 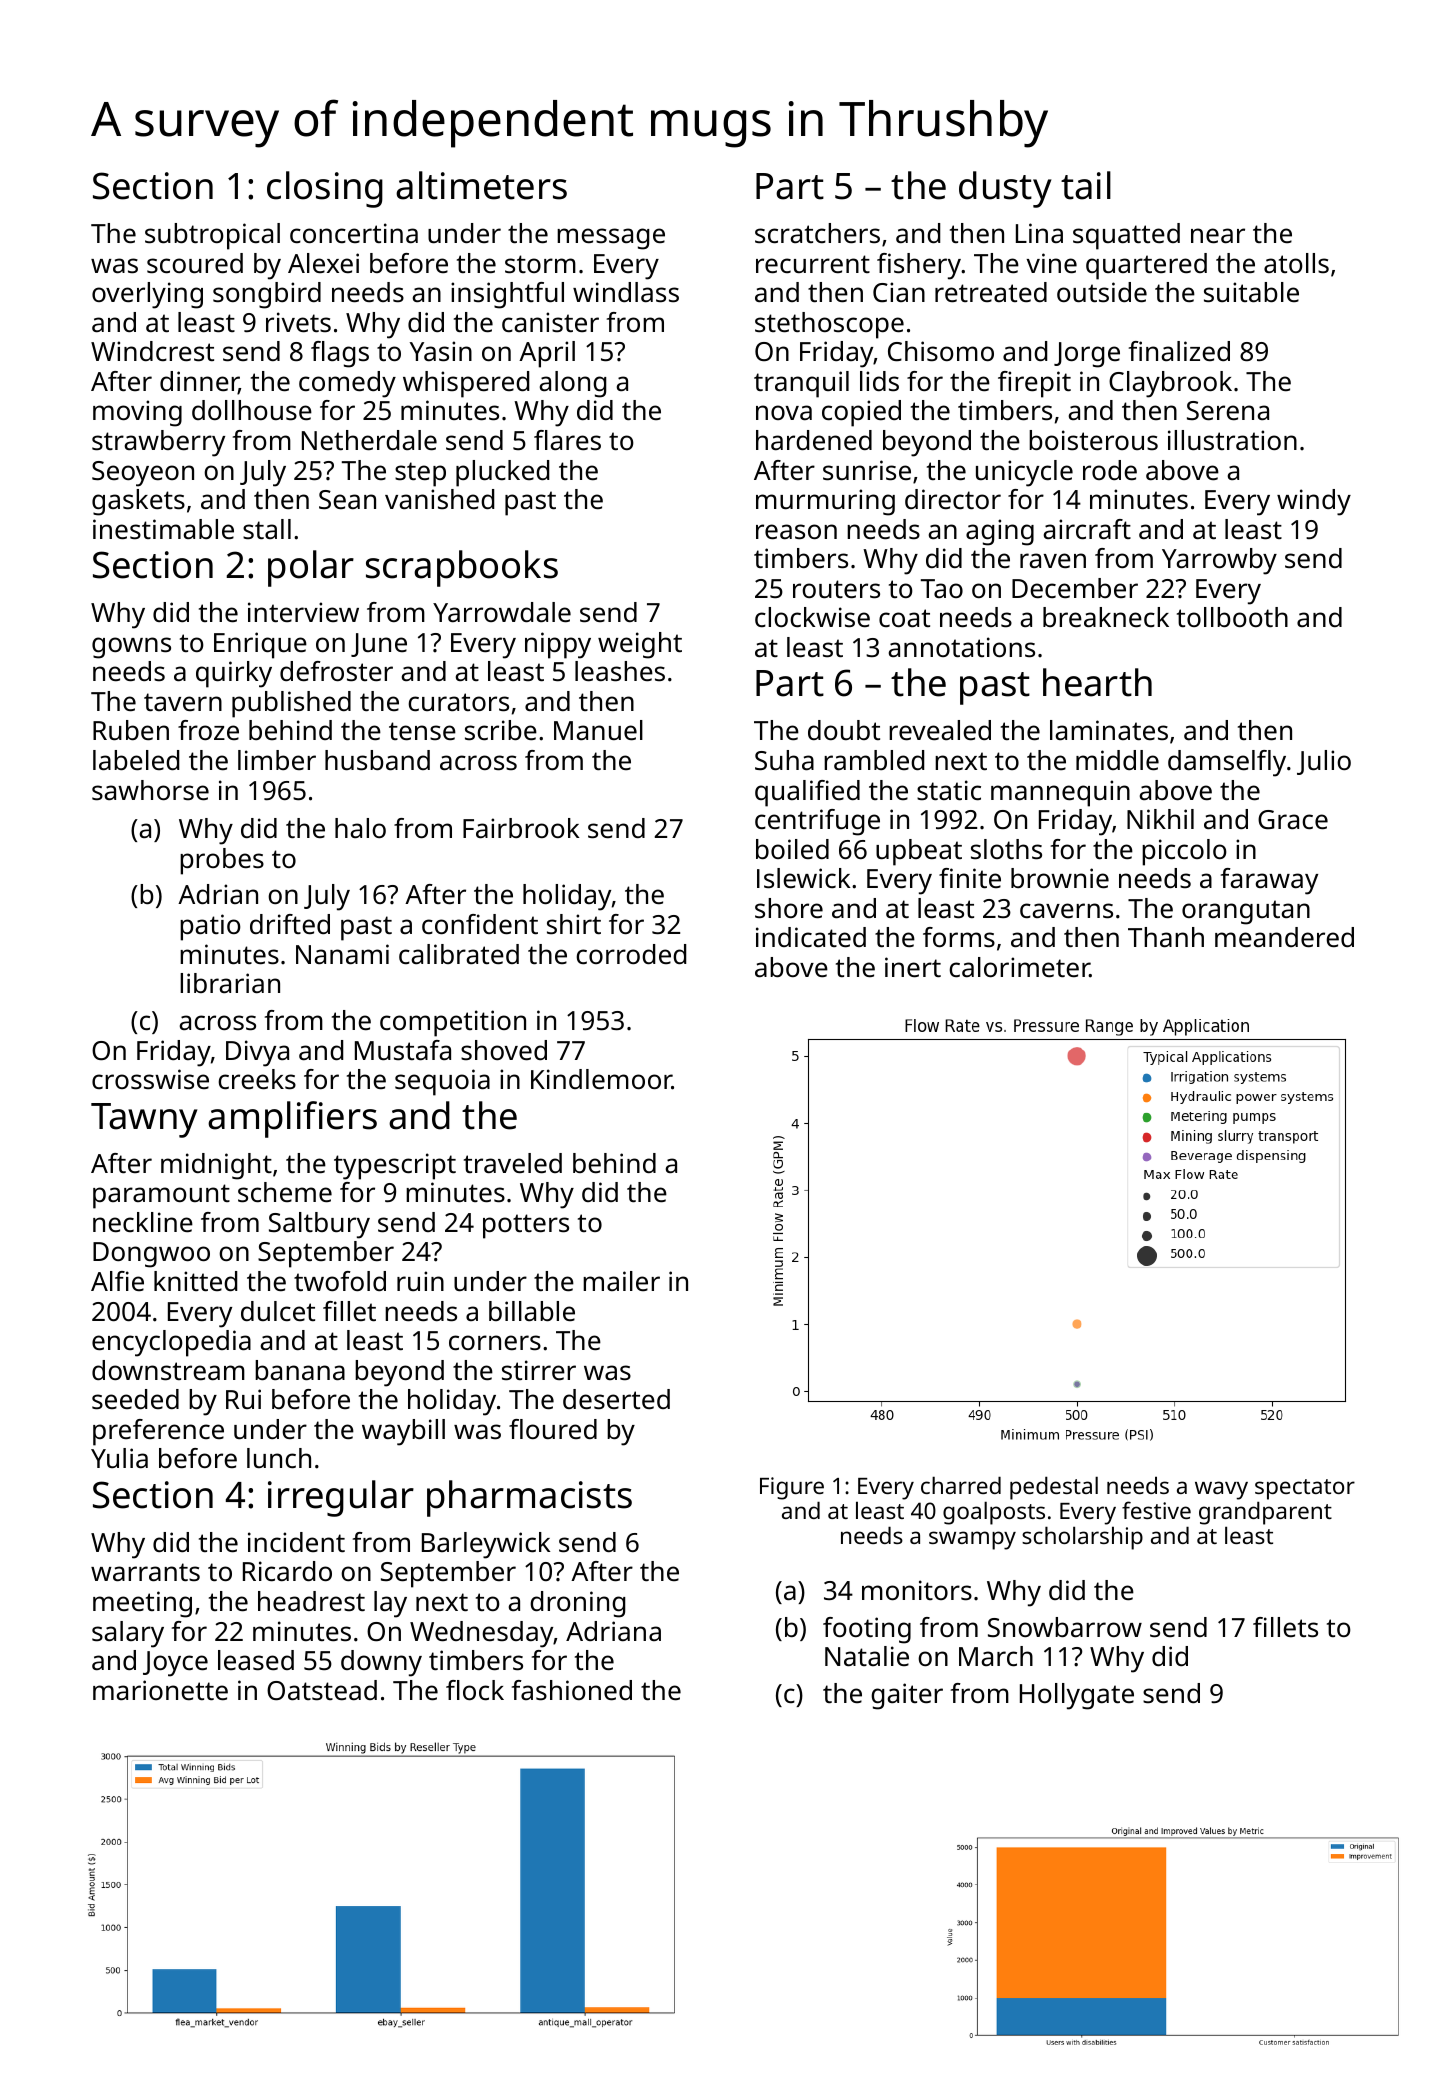 I want to click on dusty, so click(x=1005, y=189).
